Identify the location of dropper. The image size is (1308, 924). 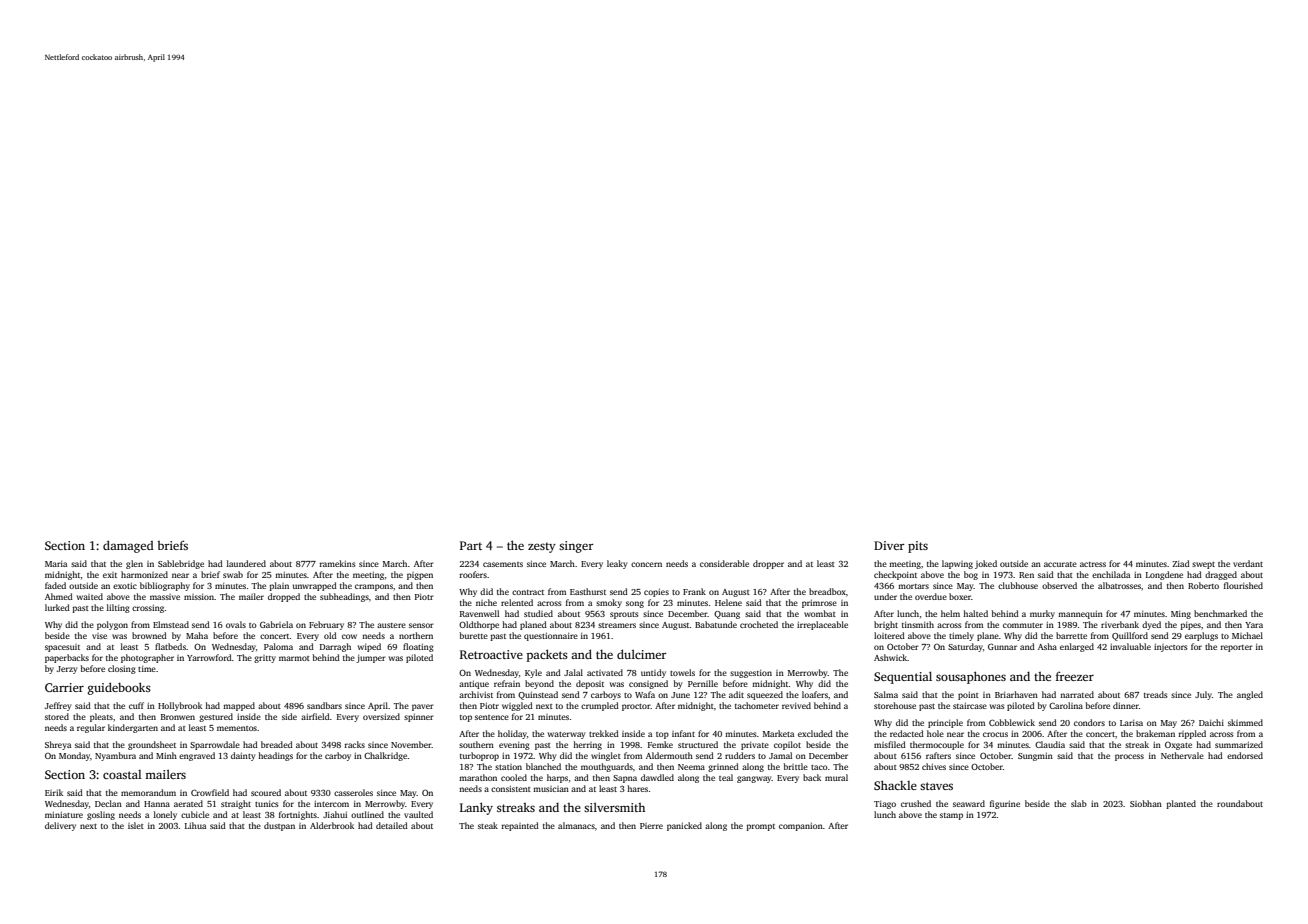
(768, 564).
